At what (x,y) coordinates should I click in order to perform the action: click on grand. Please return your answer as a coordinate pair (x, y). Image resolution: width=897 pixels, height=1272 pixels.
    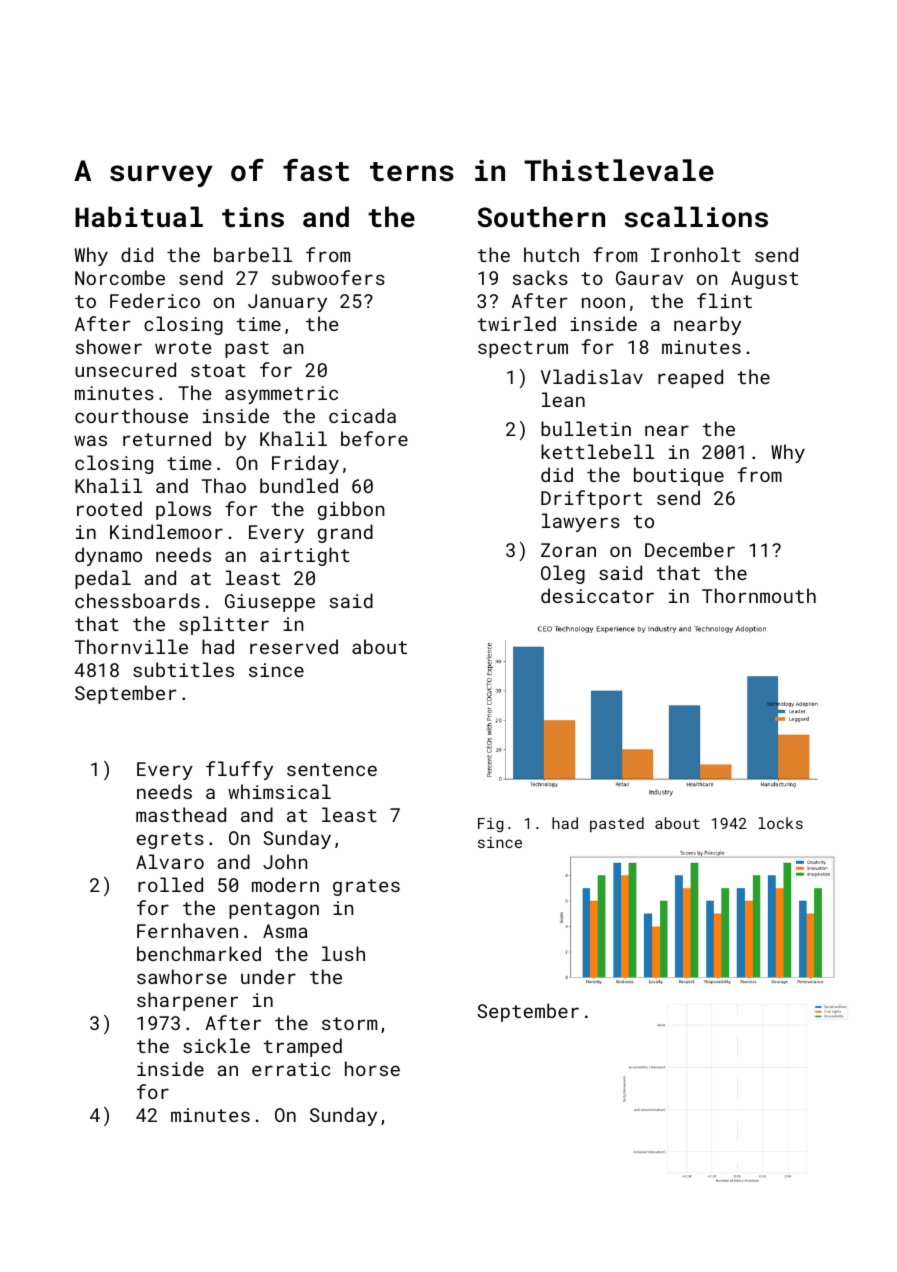
    Looking at the image, I should click on (345, 533).
